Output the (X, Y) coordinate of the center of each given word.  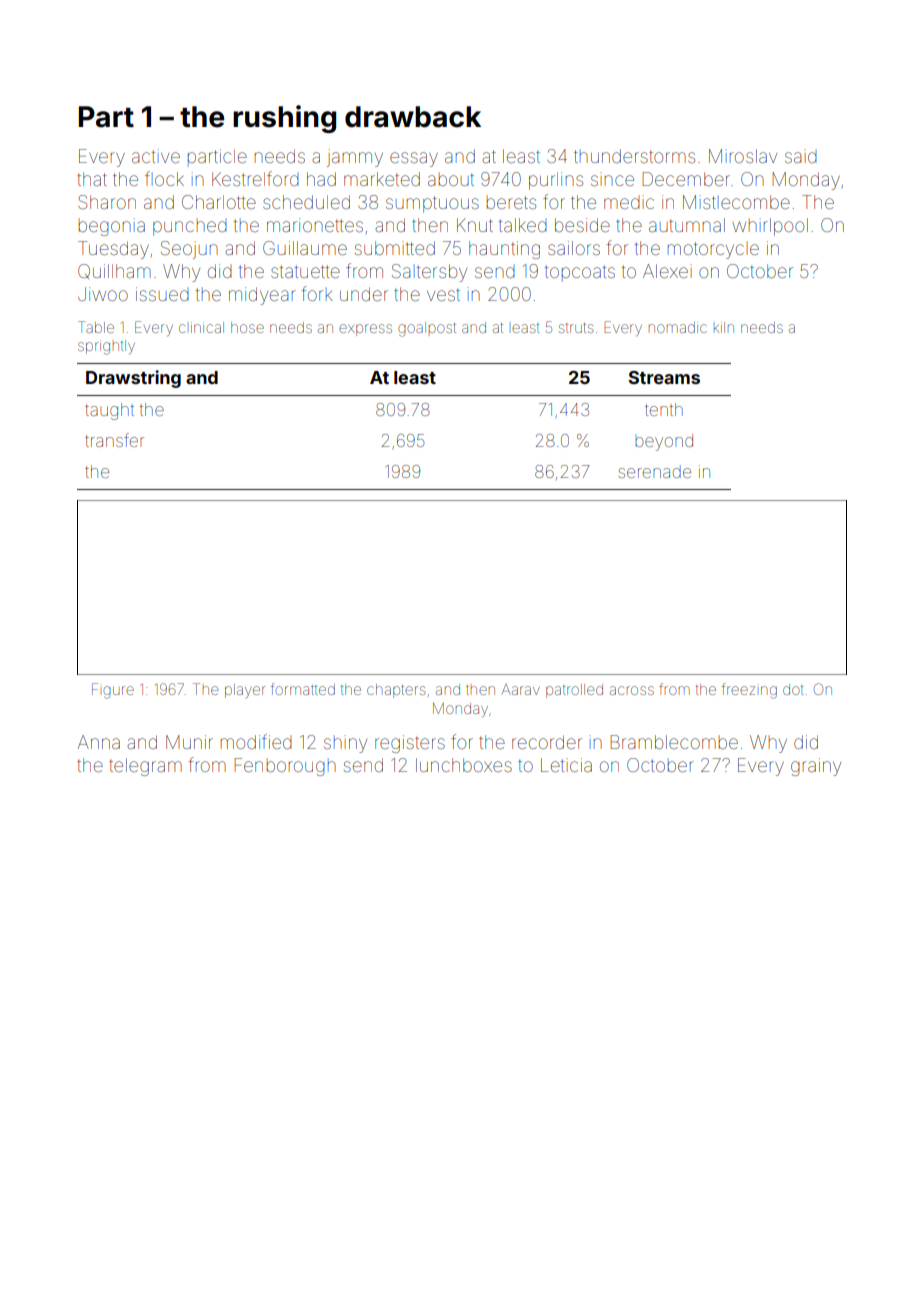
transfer (114, 440)
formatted (303, 689)
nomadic (678, 327)
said (801, 156)
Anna (99, 742)
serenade (655, 471)
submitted (395, 248)
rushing (284, 119)
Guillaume (305, 248)
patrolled (574, 691)
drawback (413, 117)
